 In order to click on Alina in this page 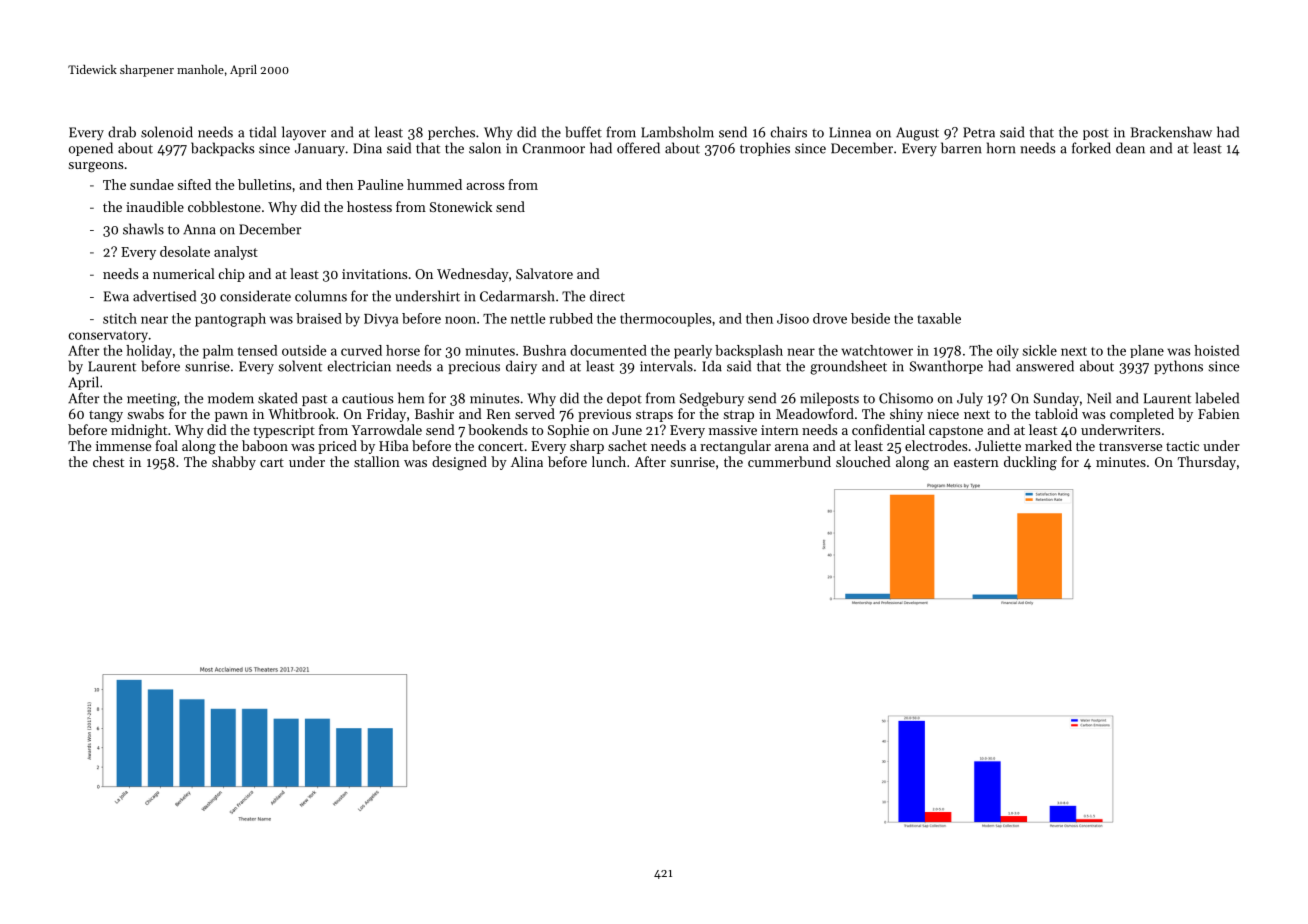, I will do `click(527, 461)`.
